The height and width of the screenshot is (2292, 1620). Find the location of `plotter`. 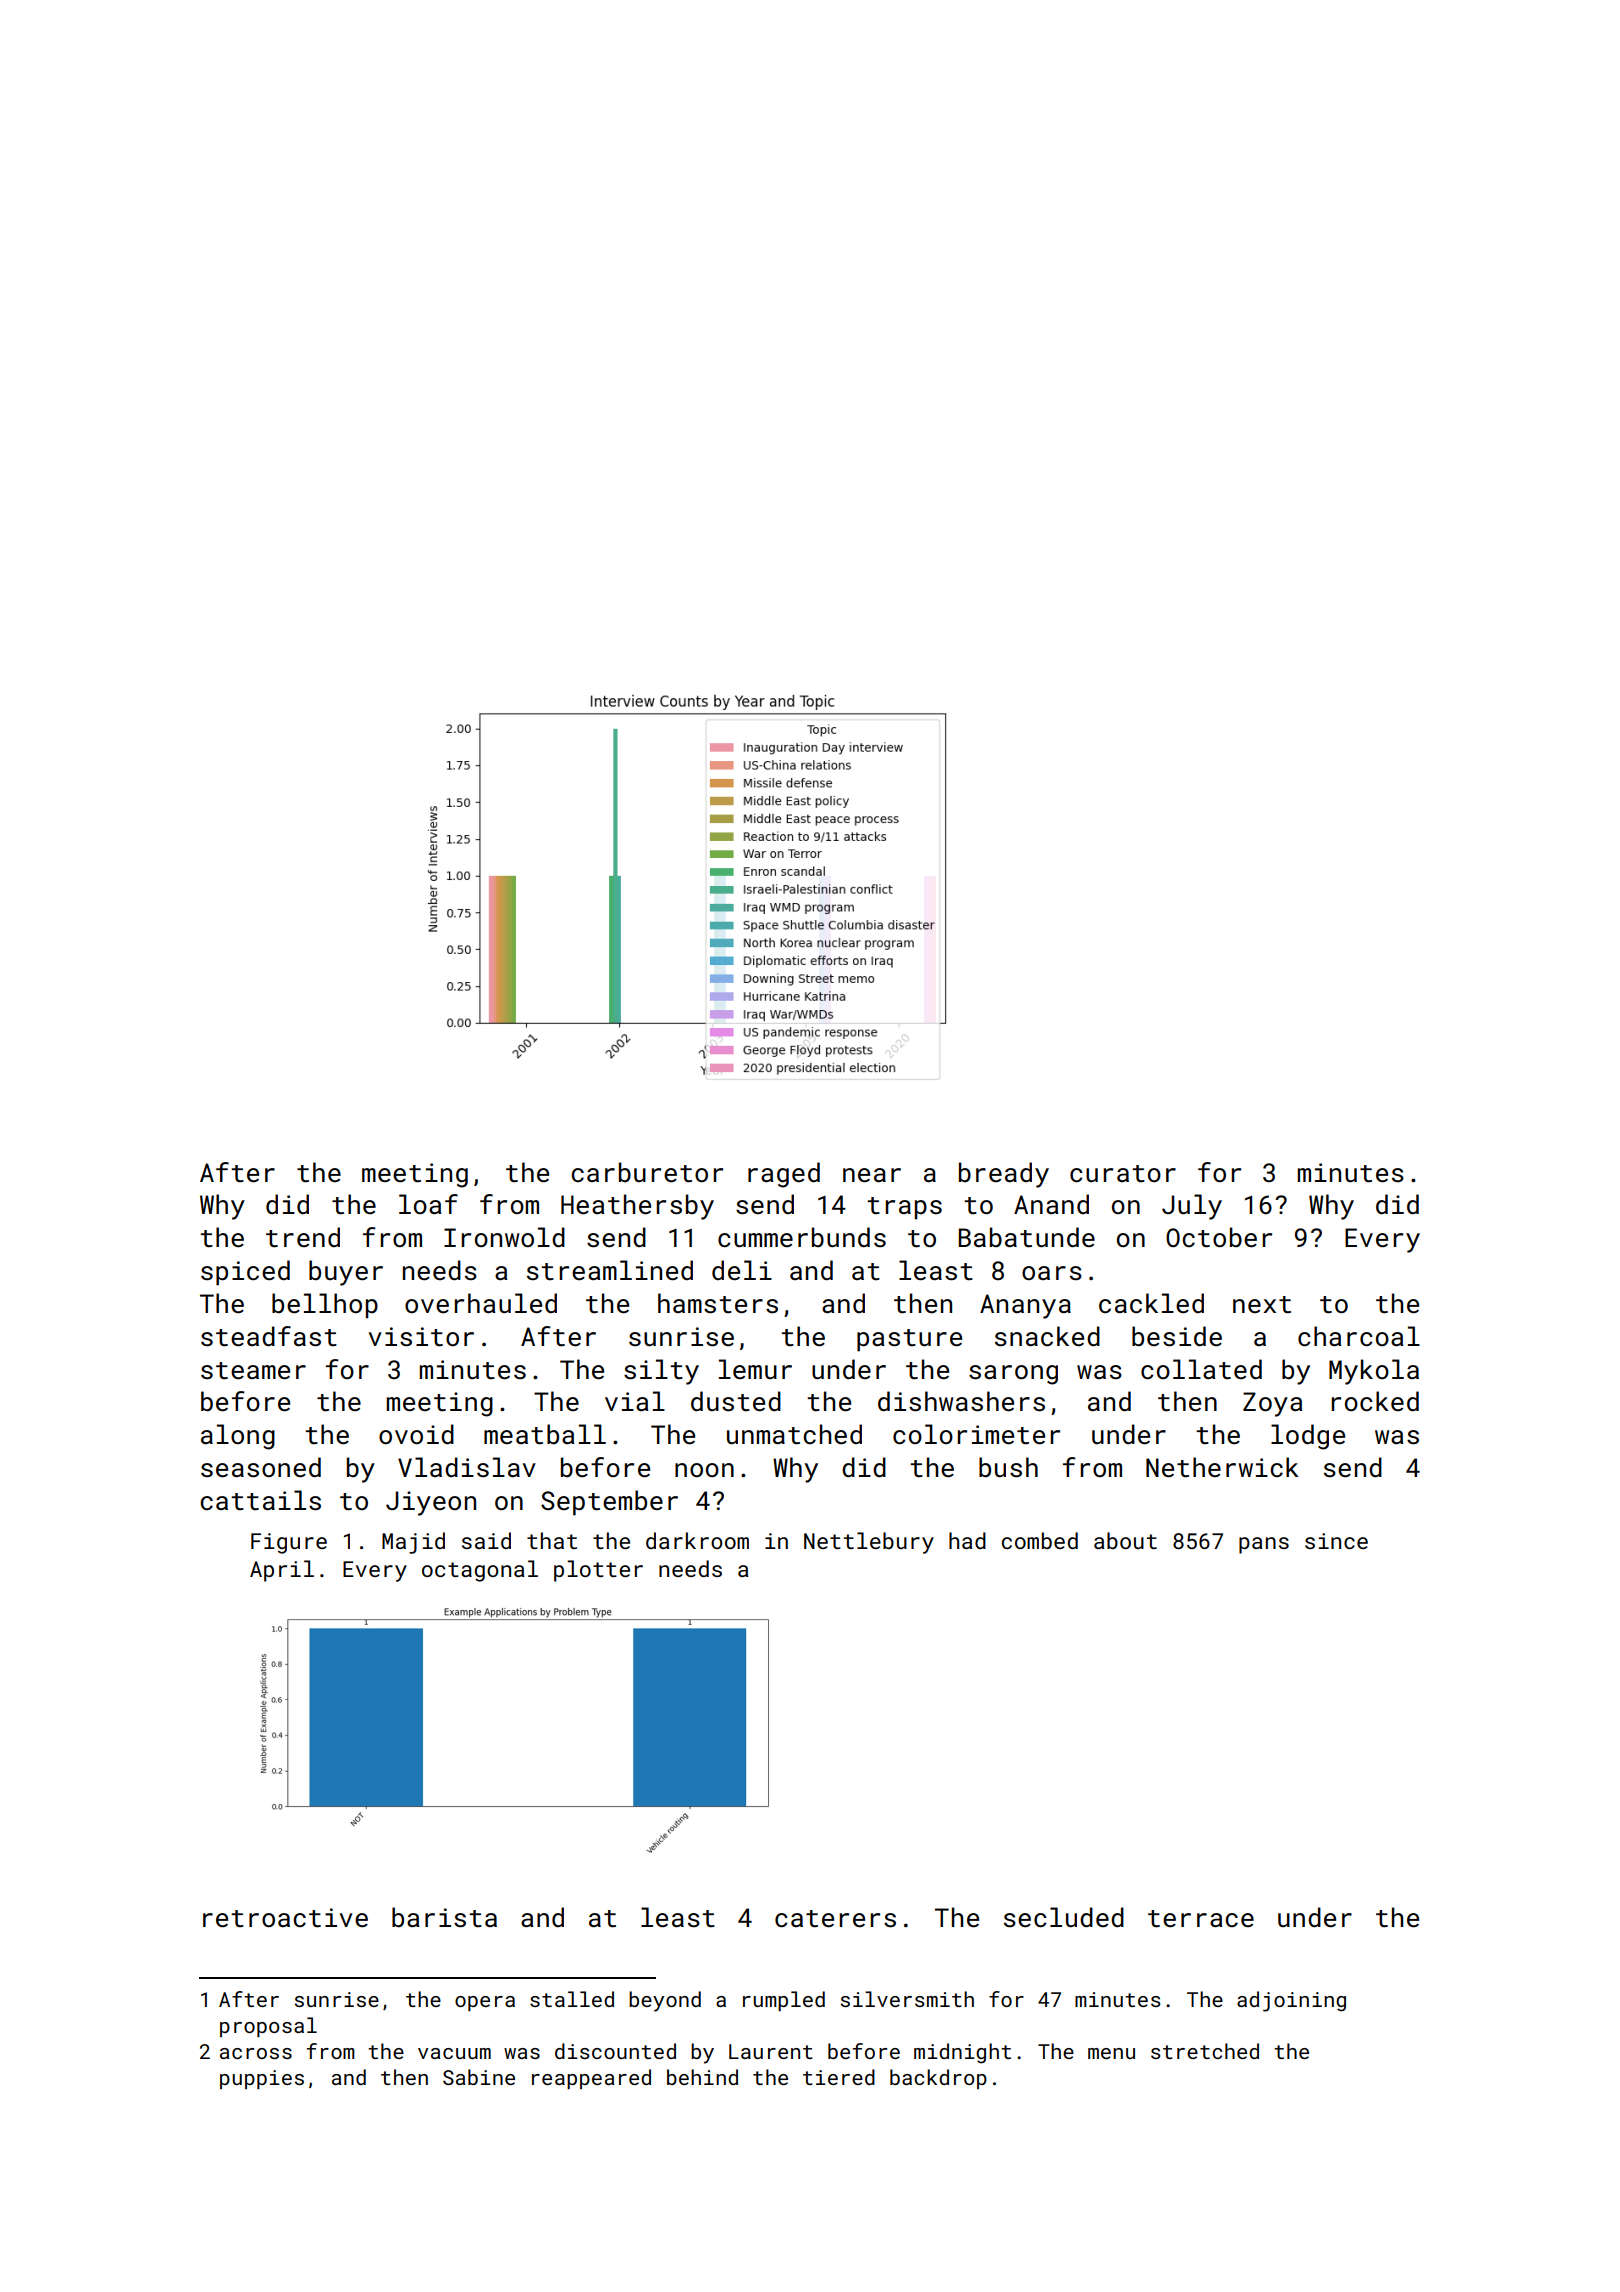

plotter is located at coordinates (598, 1571).
